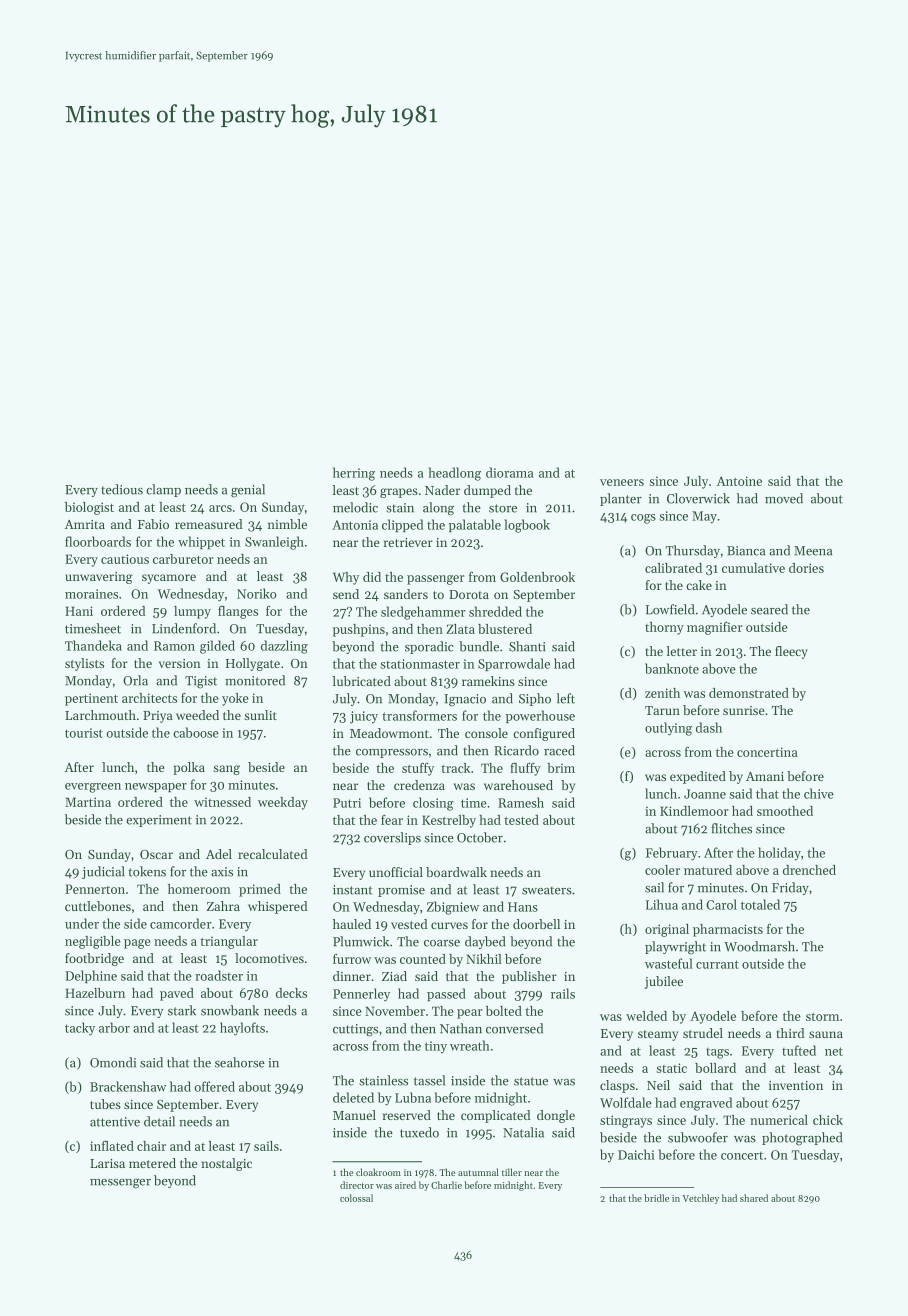  Describe the element at coordinates (754, 1198) in the screenshot. I see `shared` at that location.
